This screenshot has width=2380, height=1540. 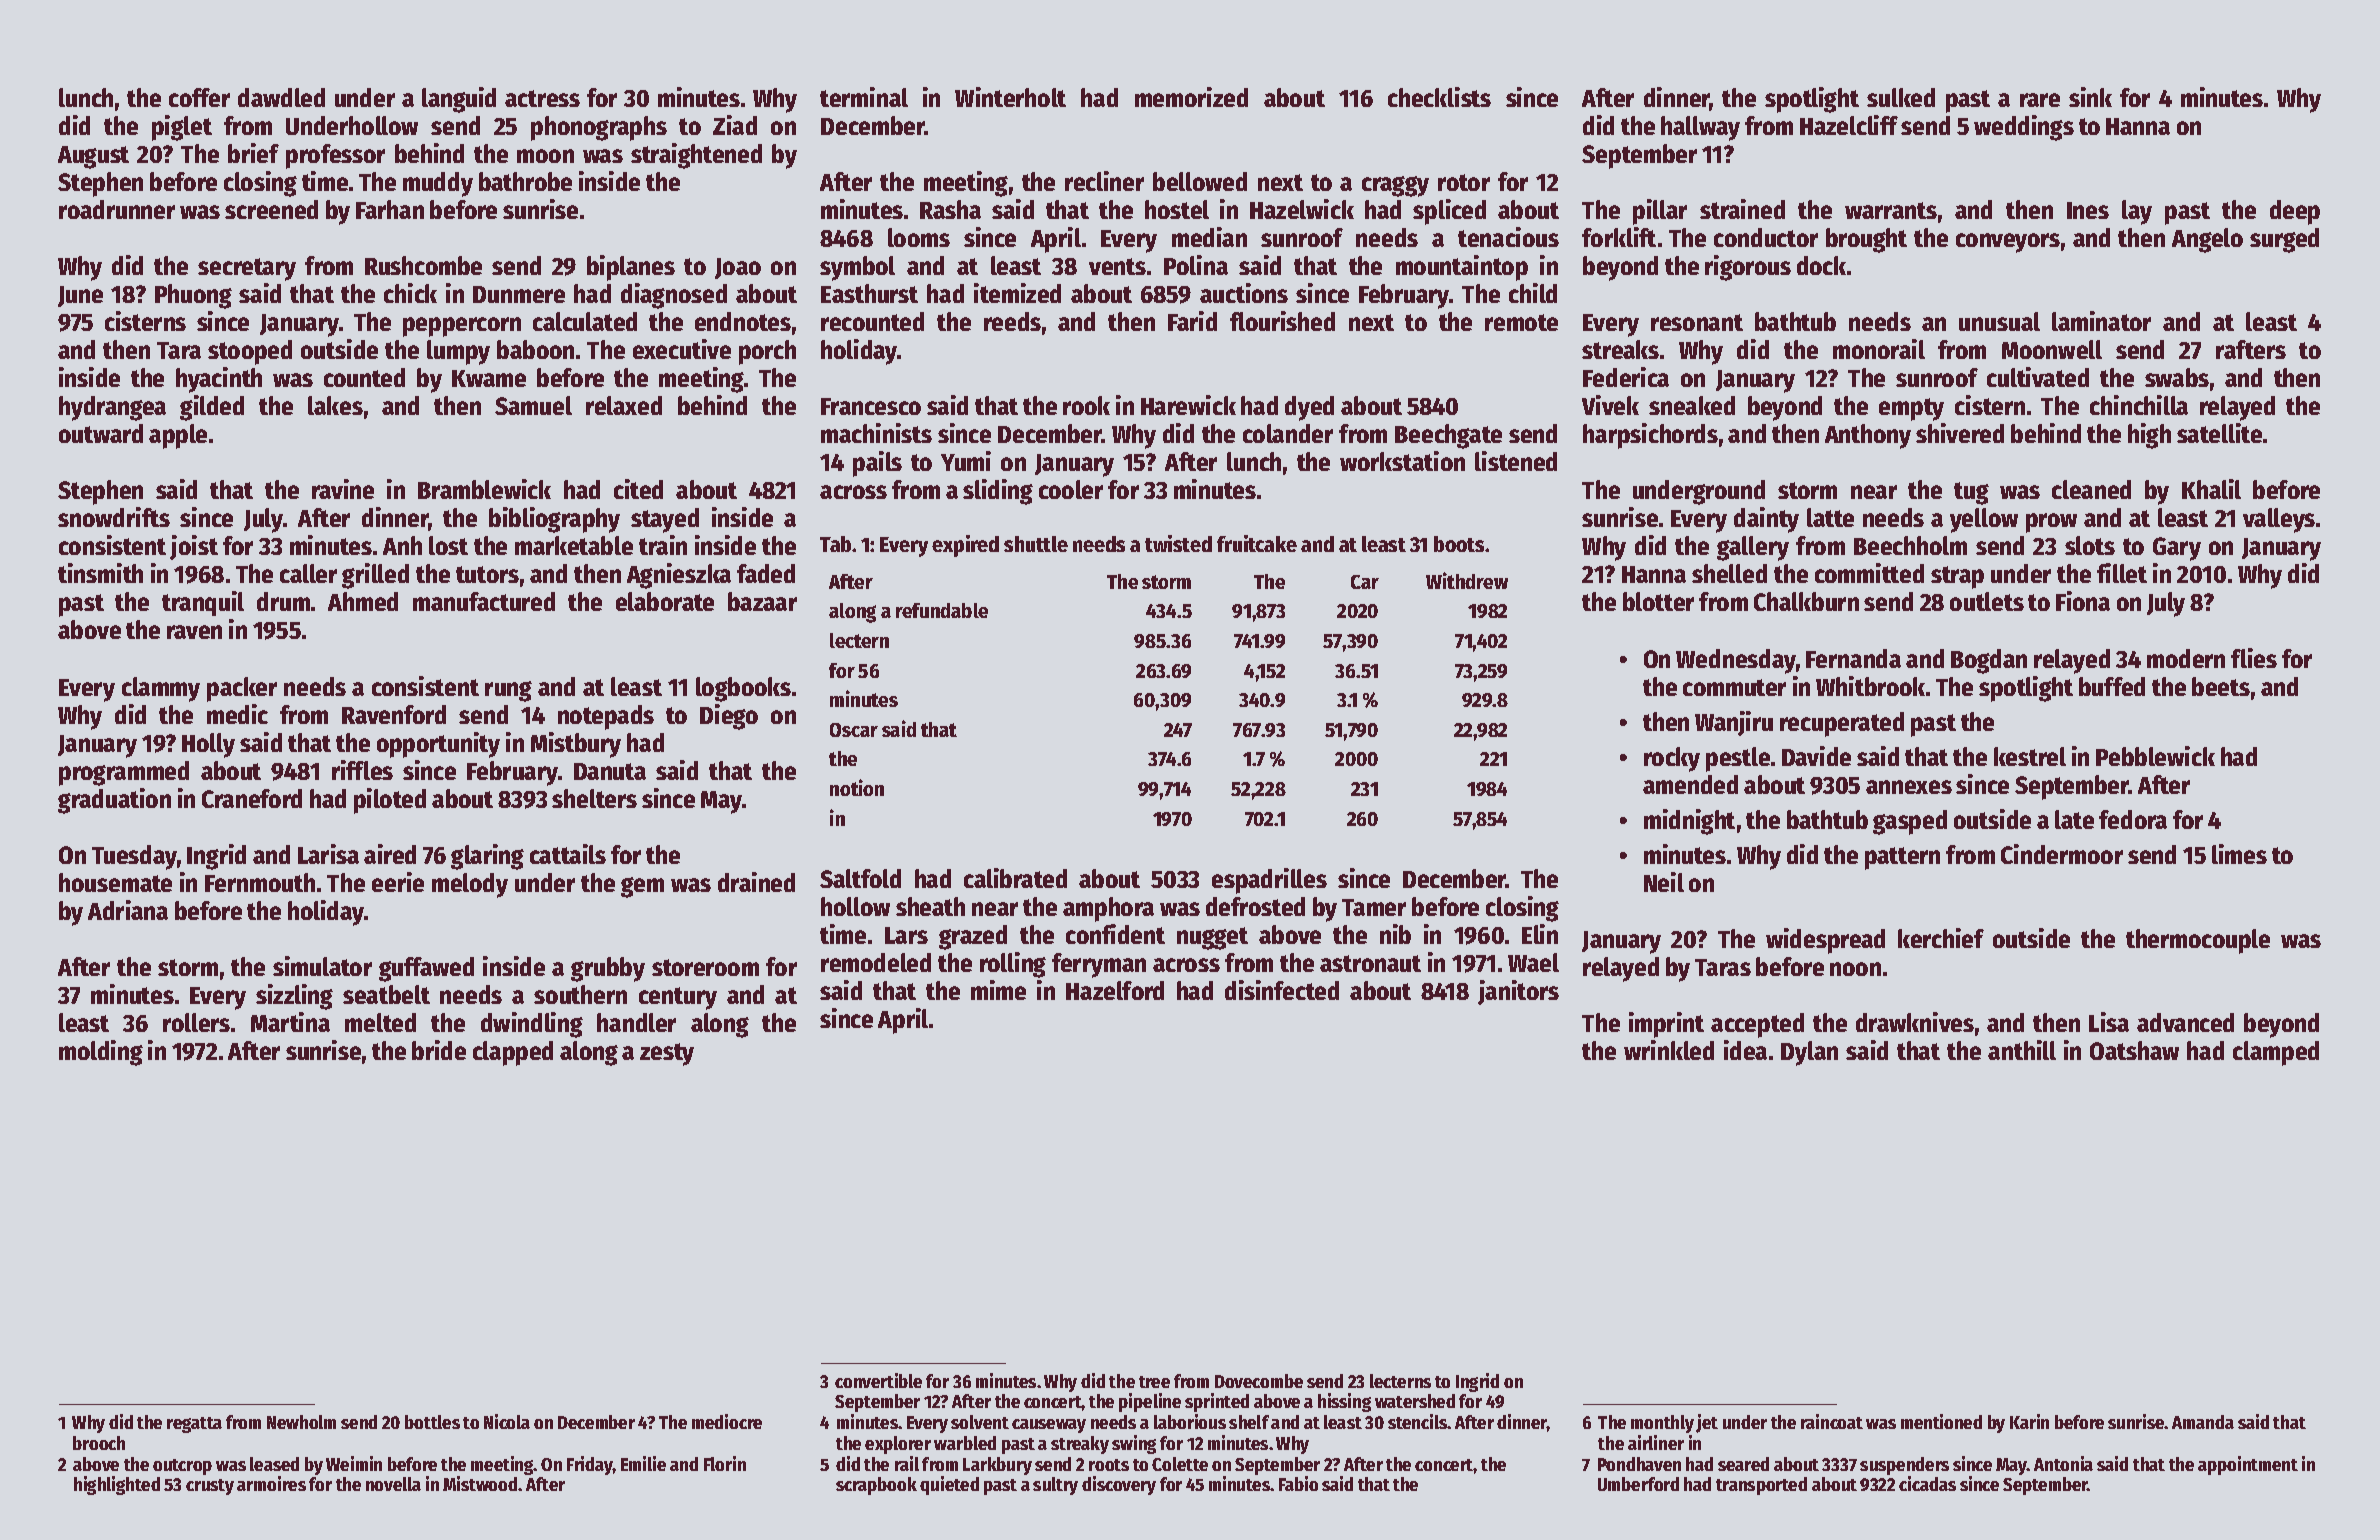 I want to click on sink, so click(x=2090, y=97).
